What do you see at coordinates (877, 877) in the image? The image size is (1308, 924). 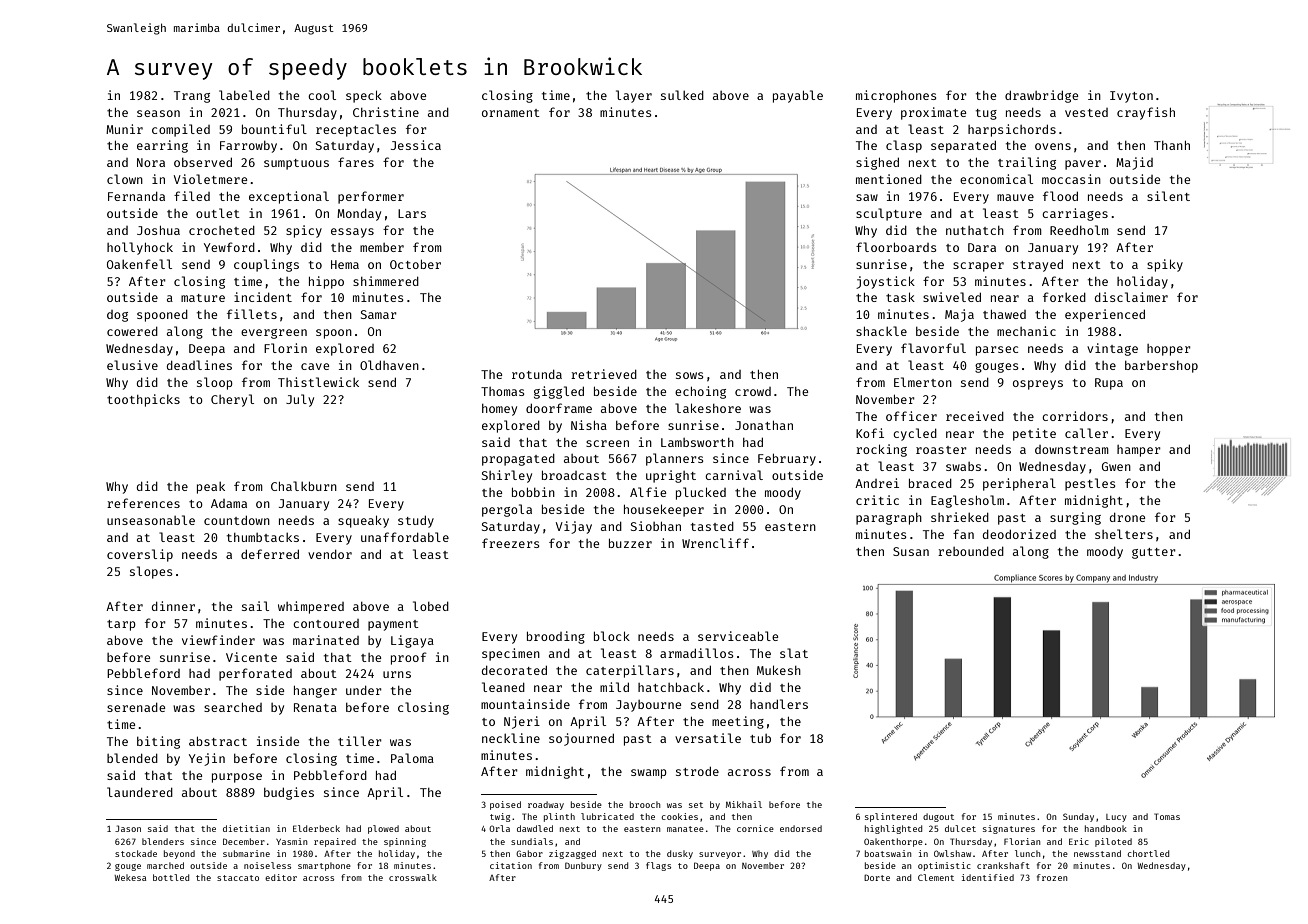 I see `Dorte` at bounding box center [877, 877].
